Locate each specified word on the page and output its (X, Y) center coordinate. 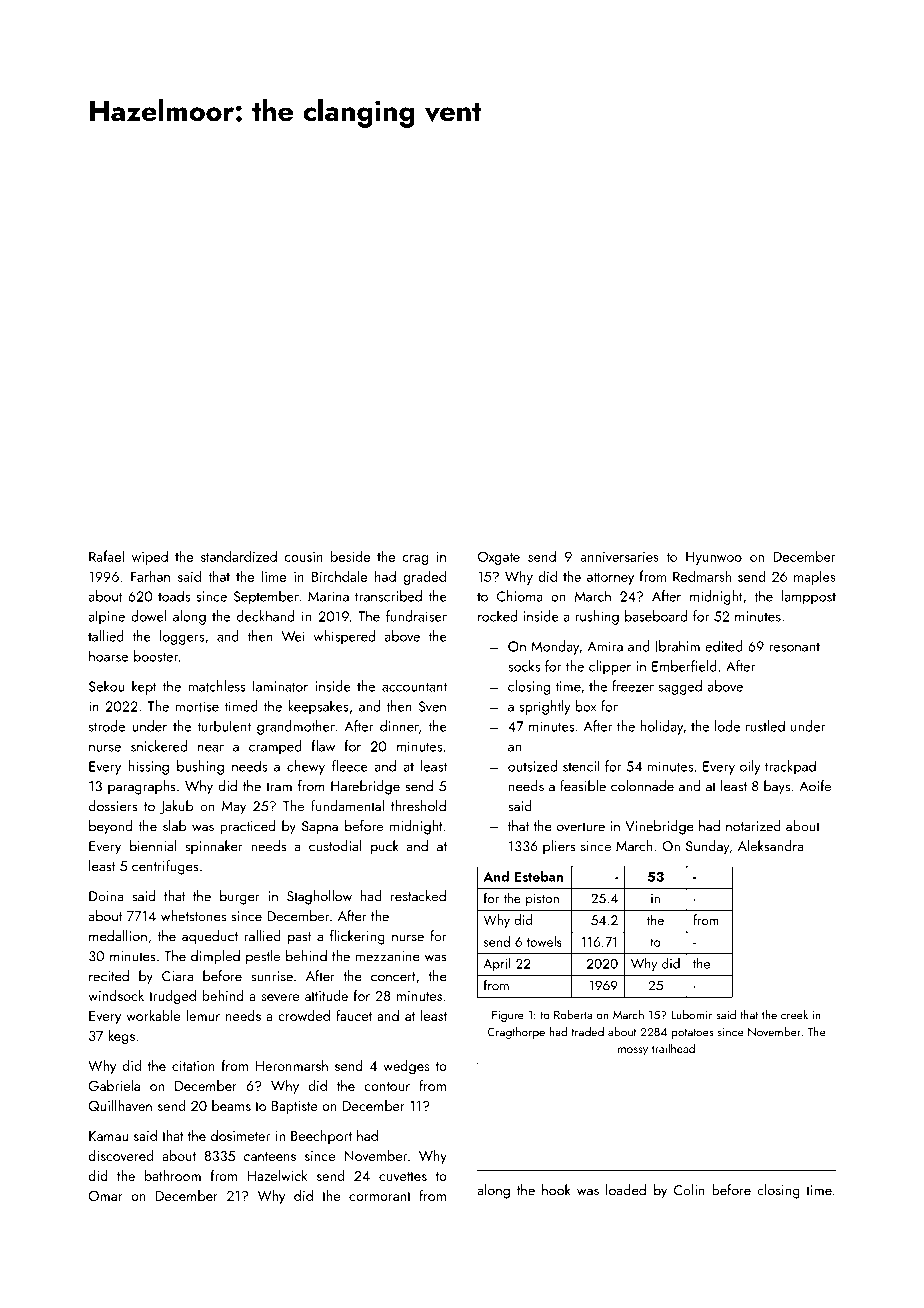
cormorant (380, 1196)
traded (587, 1032)
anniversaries (619, 557)
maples (815, 577)
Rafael (106, 556)
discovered (121, 1155)
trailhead (673, 1048)
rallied (263, 936)
